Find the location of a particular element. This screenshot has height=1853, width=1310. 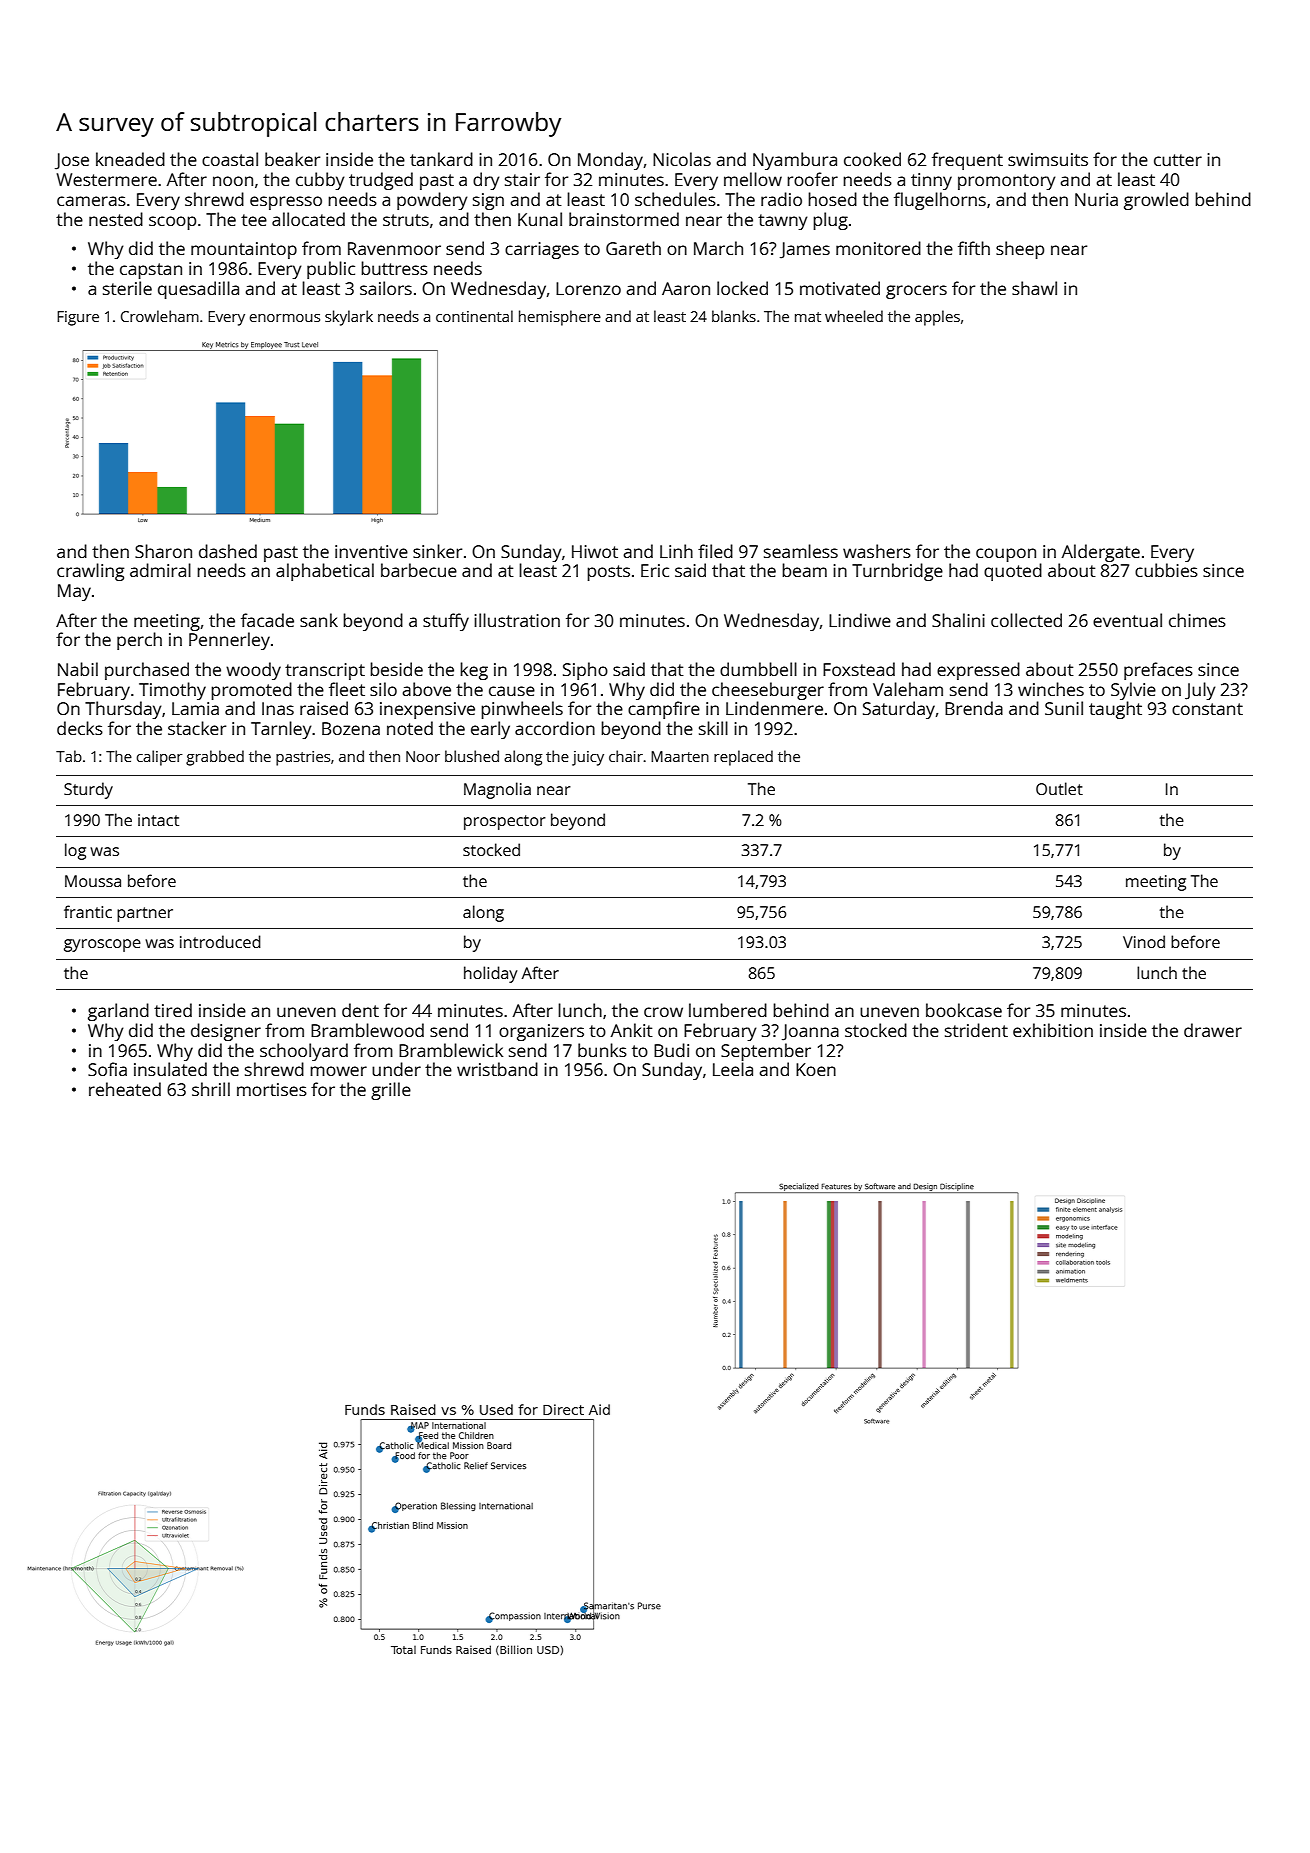

Aldergate is located at coordinates (1101, 553).
